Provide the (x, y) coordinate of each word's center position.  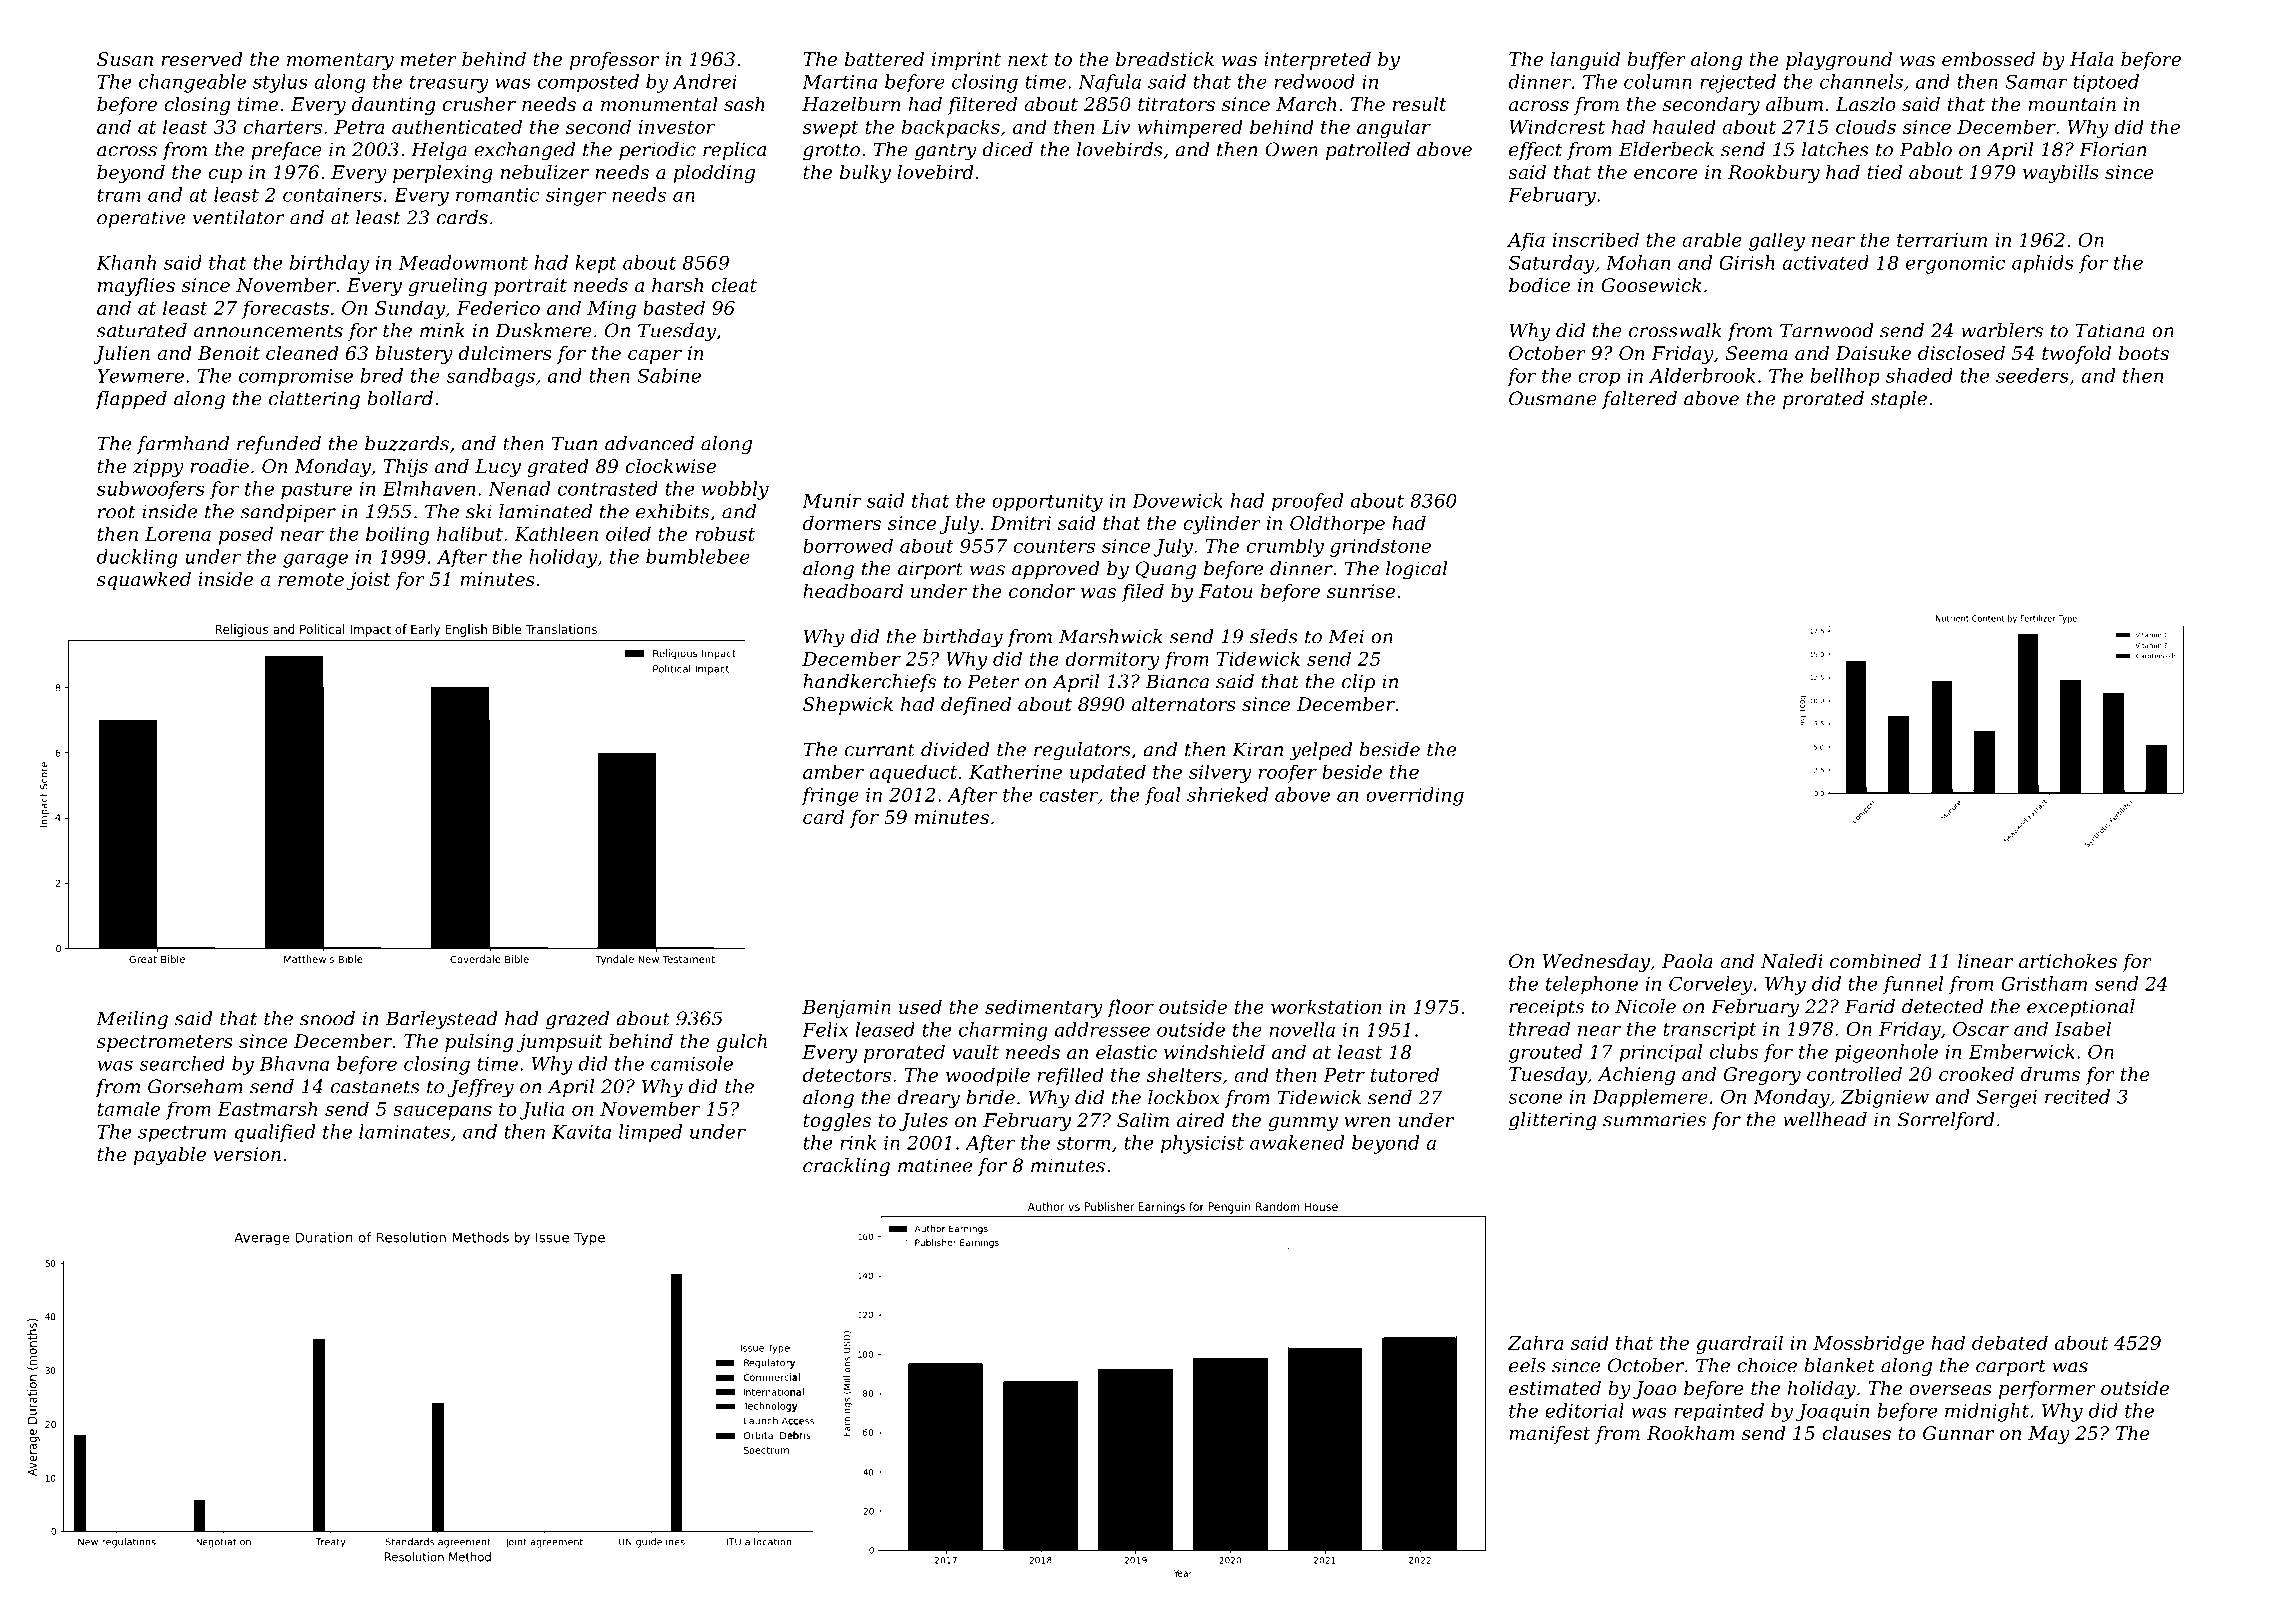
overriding (1415, 796)
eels (1527, 1365)
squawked (144, 581)
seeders (2032, 375)
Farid (1869, 1006)
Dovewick (1177, 500)
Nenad (519, 488)
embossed (1988, 59)
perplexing (443, 174)
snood (327, 1018)
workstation (1326, 1006)
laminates (404, 1131)
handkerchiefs (869, 683)
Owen (1291, 149)
